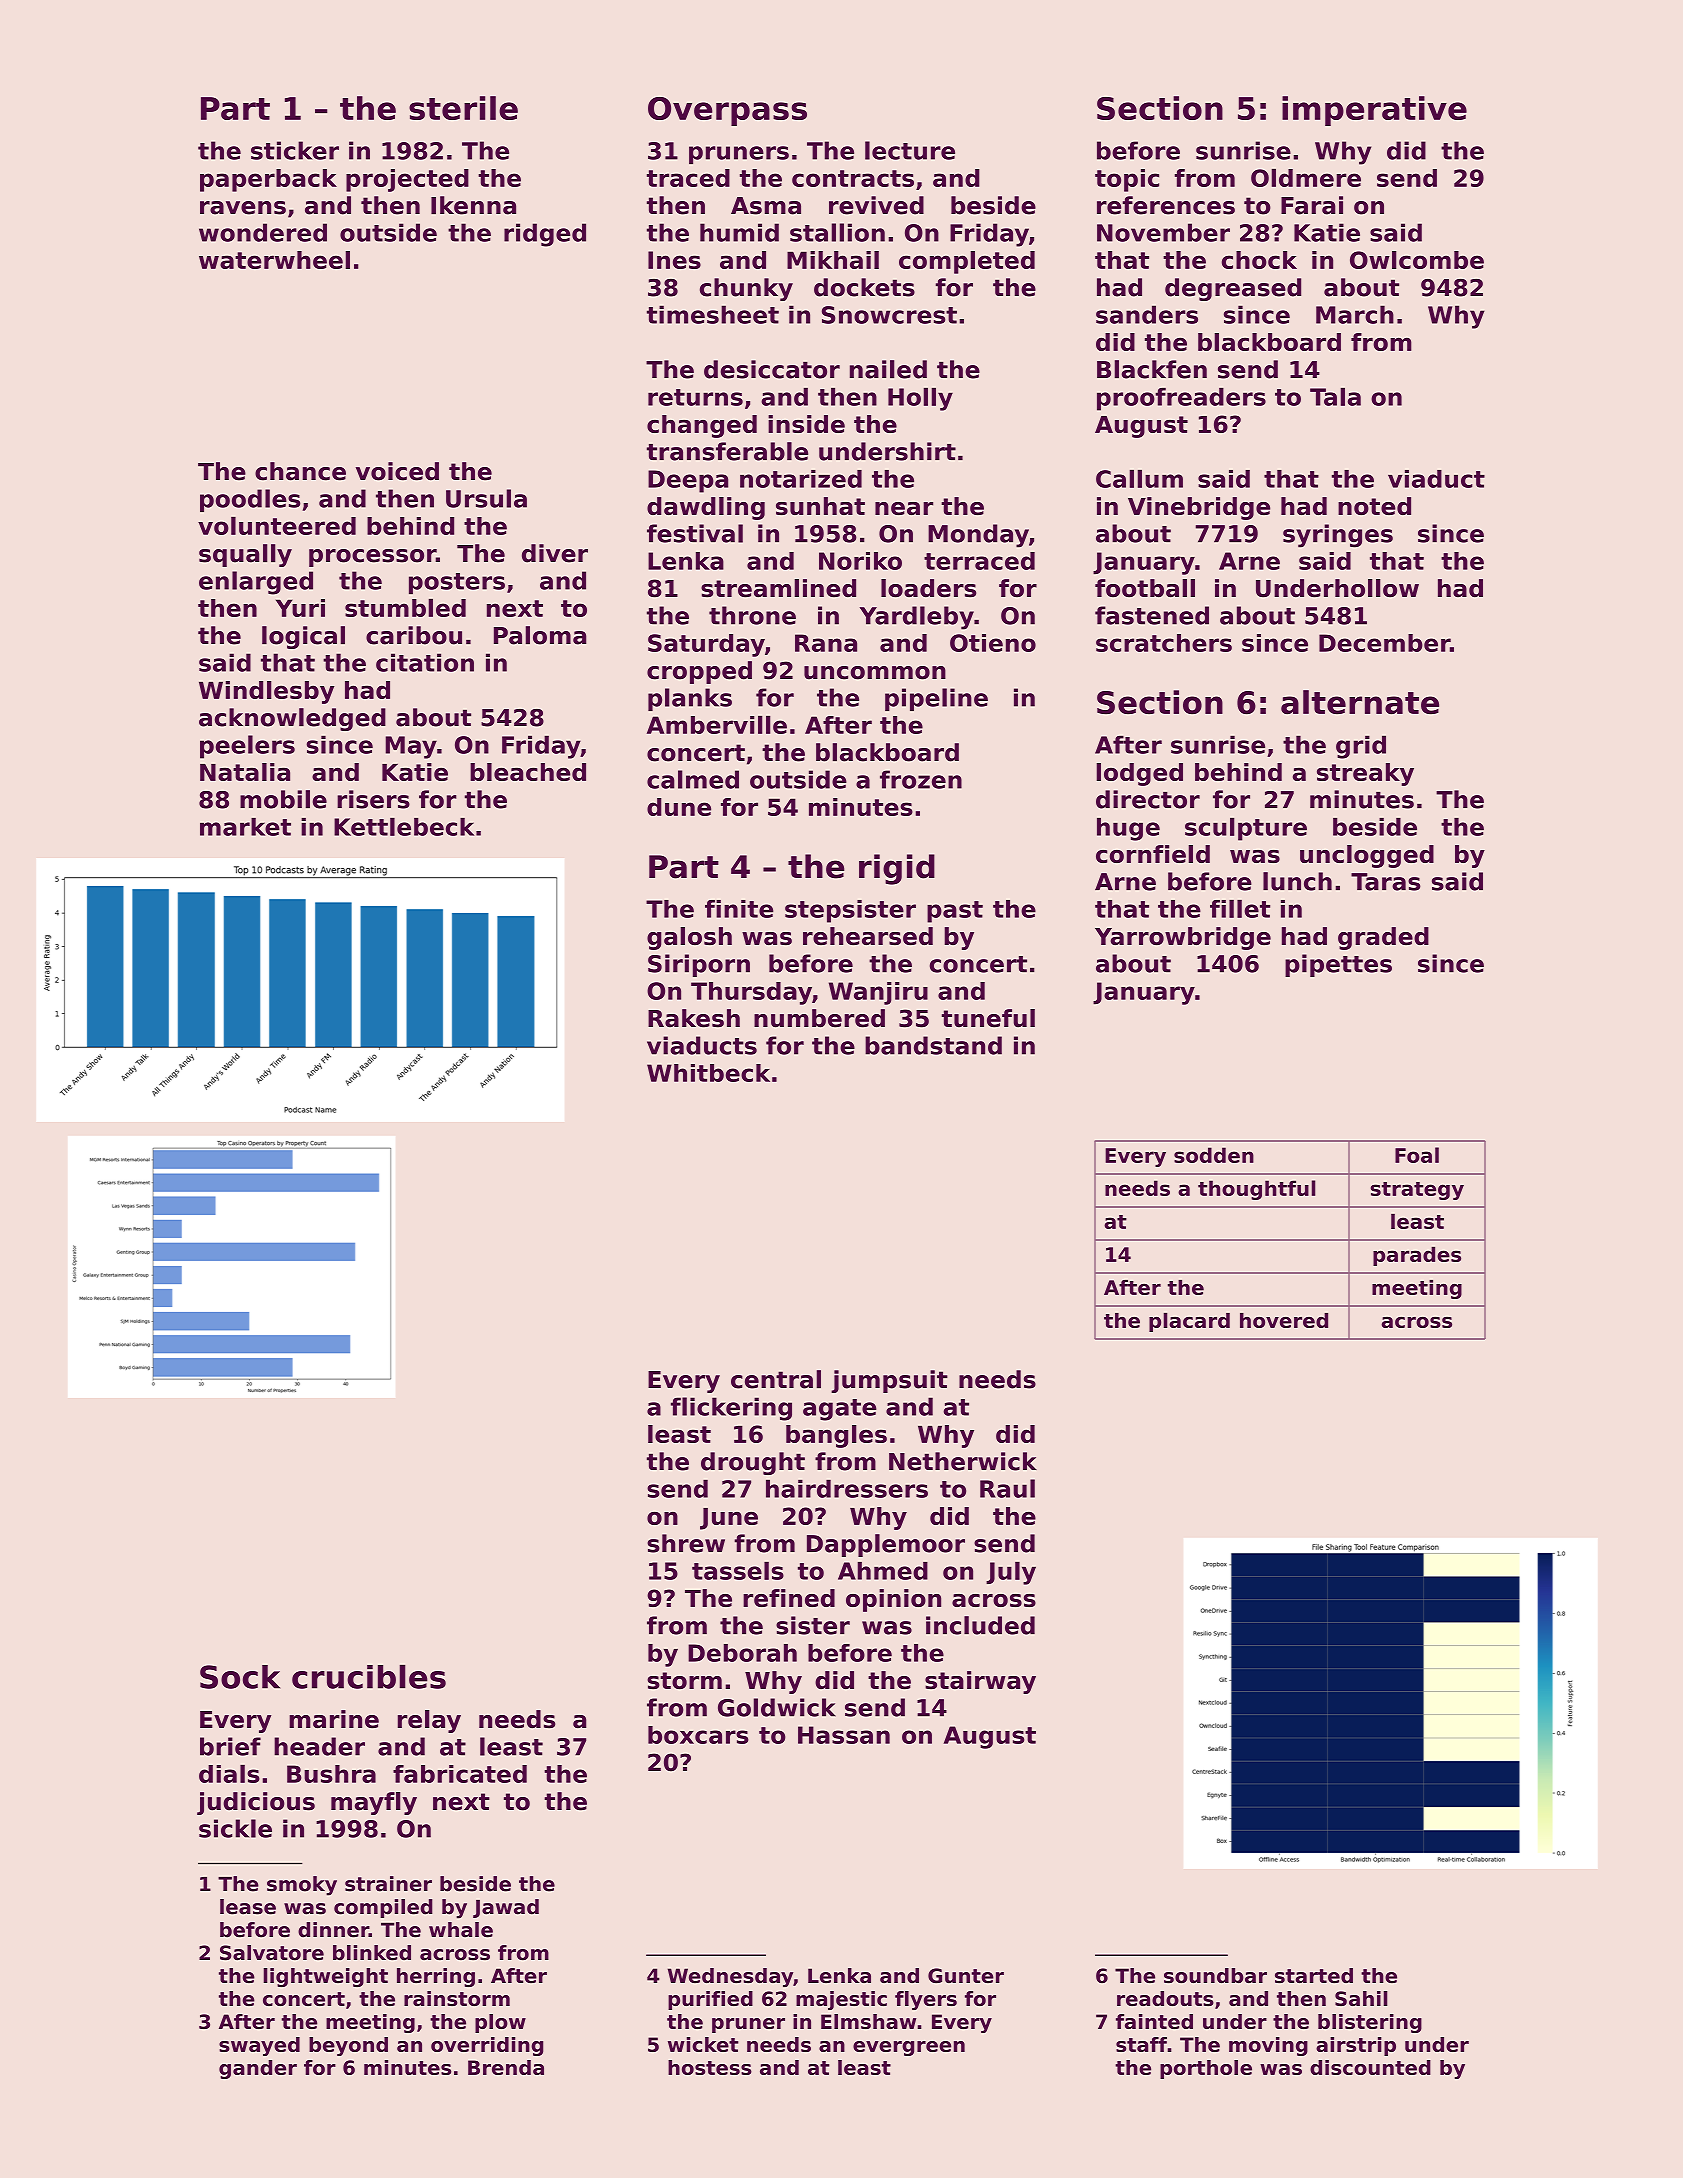  I want to click on relay, so click(429, 1721).
